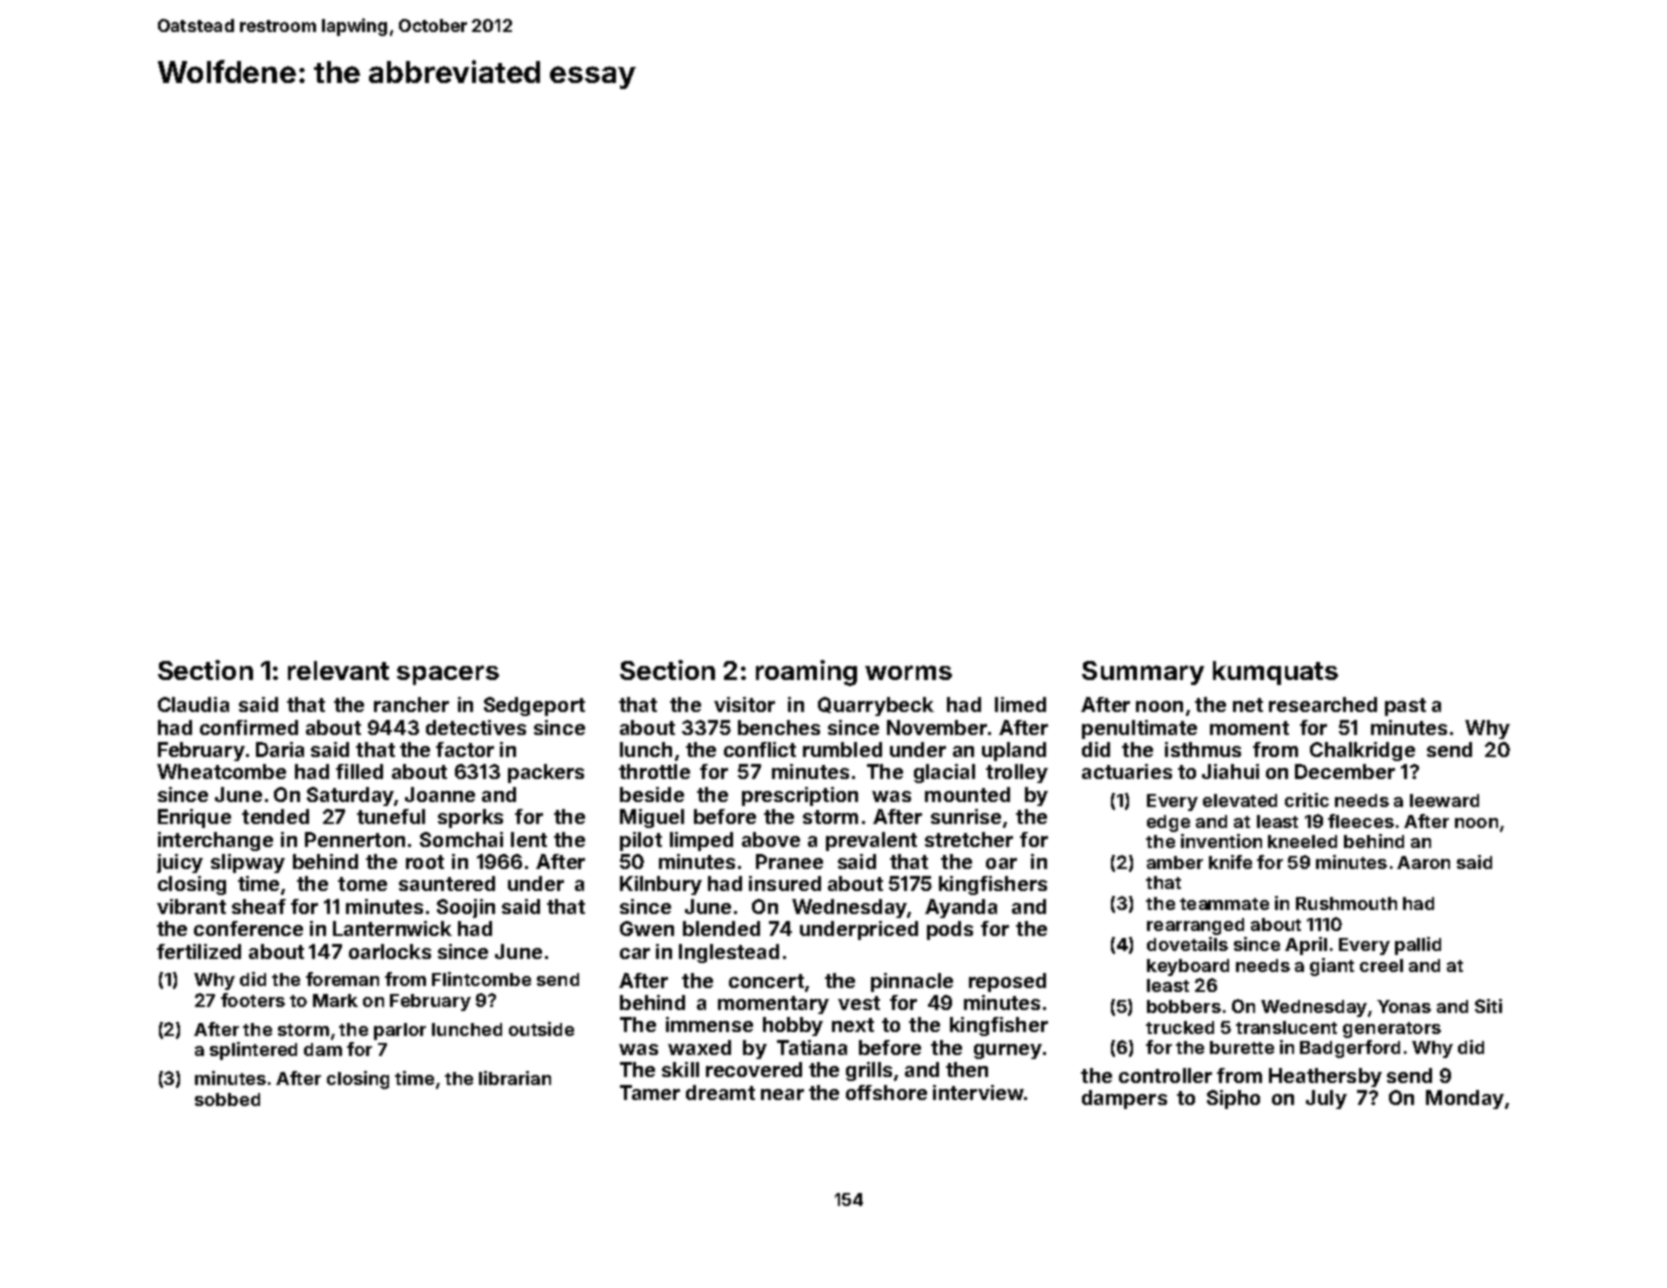  I want to click on conflict, so click(760, 749).
